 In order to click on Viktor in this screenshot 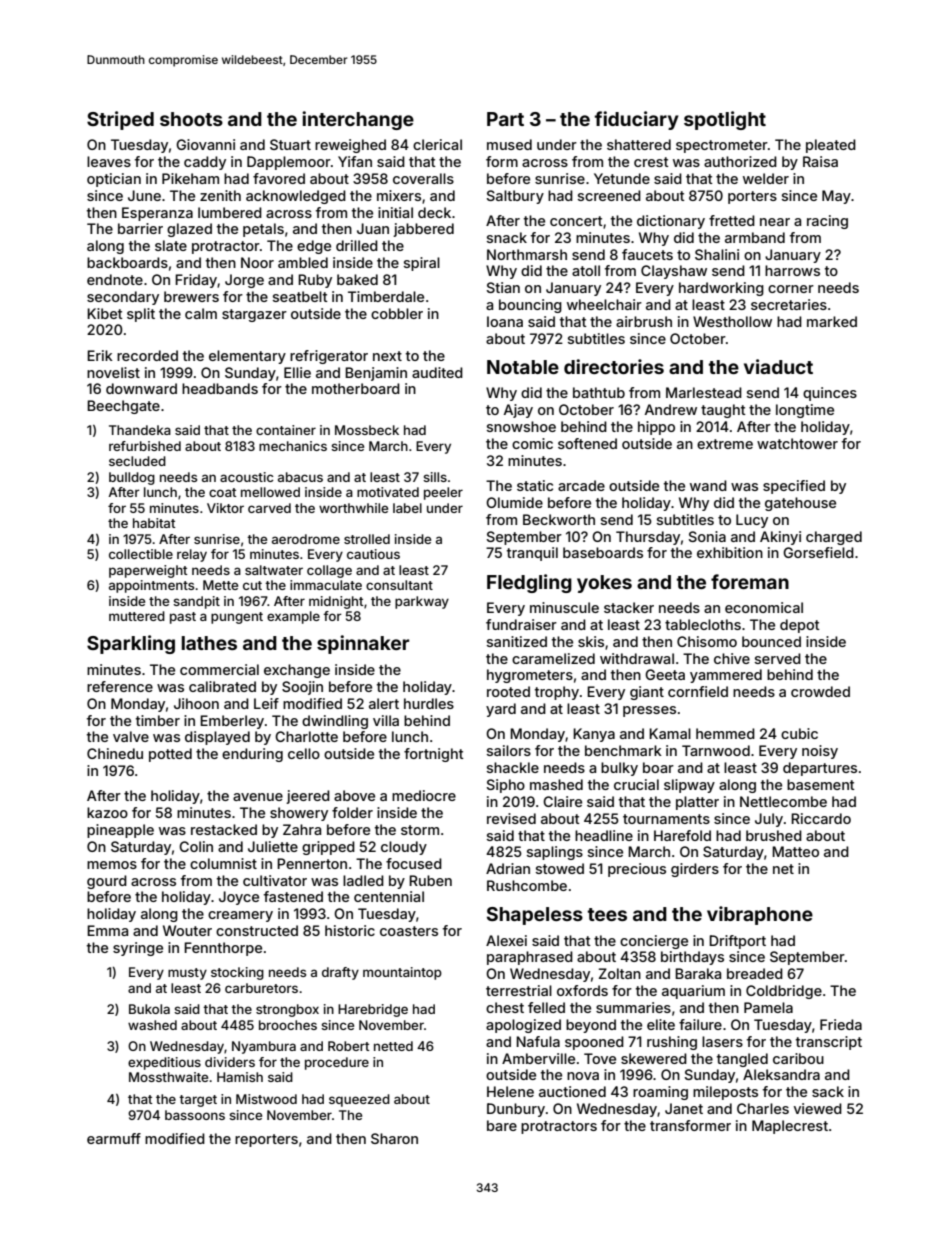, I will do `click(225, 508)`.
